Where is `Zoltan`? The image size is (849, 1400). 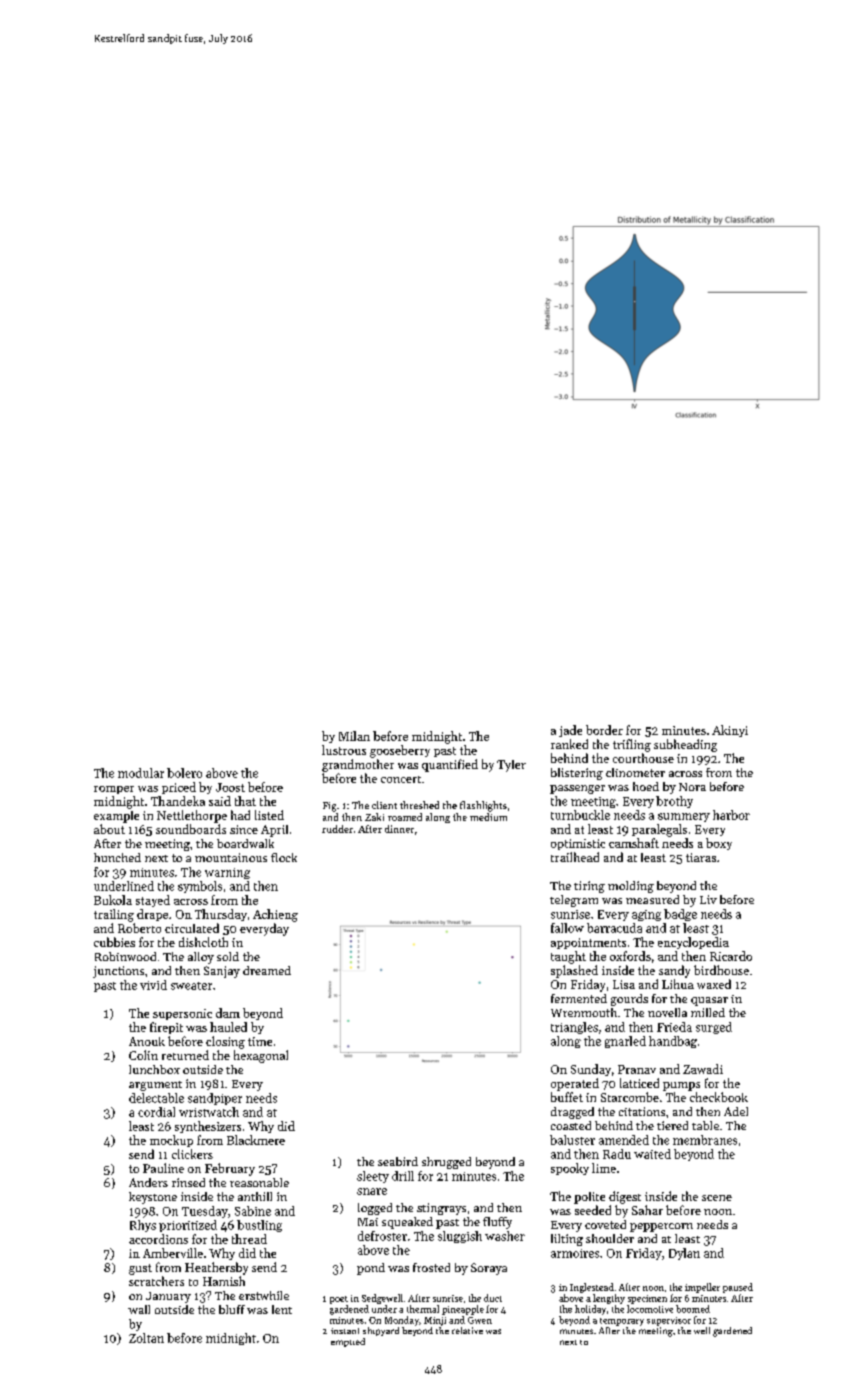
Zoltan is located at coordinates (146, 1338).
